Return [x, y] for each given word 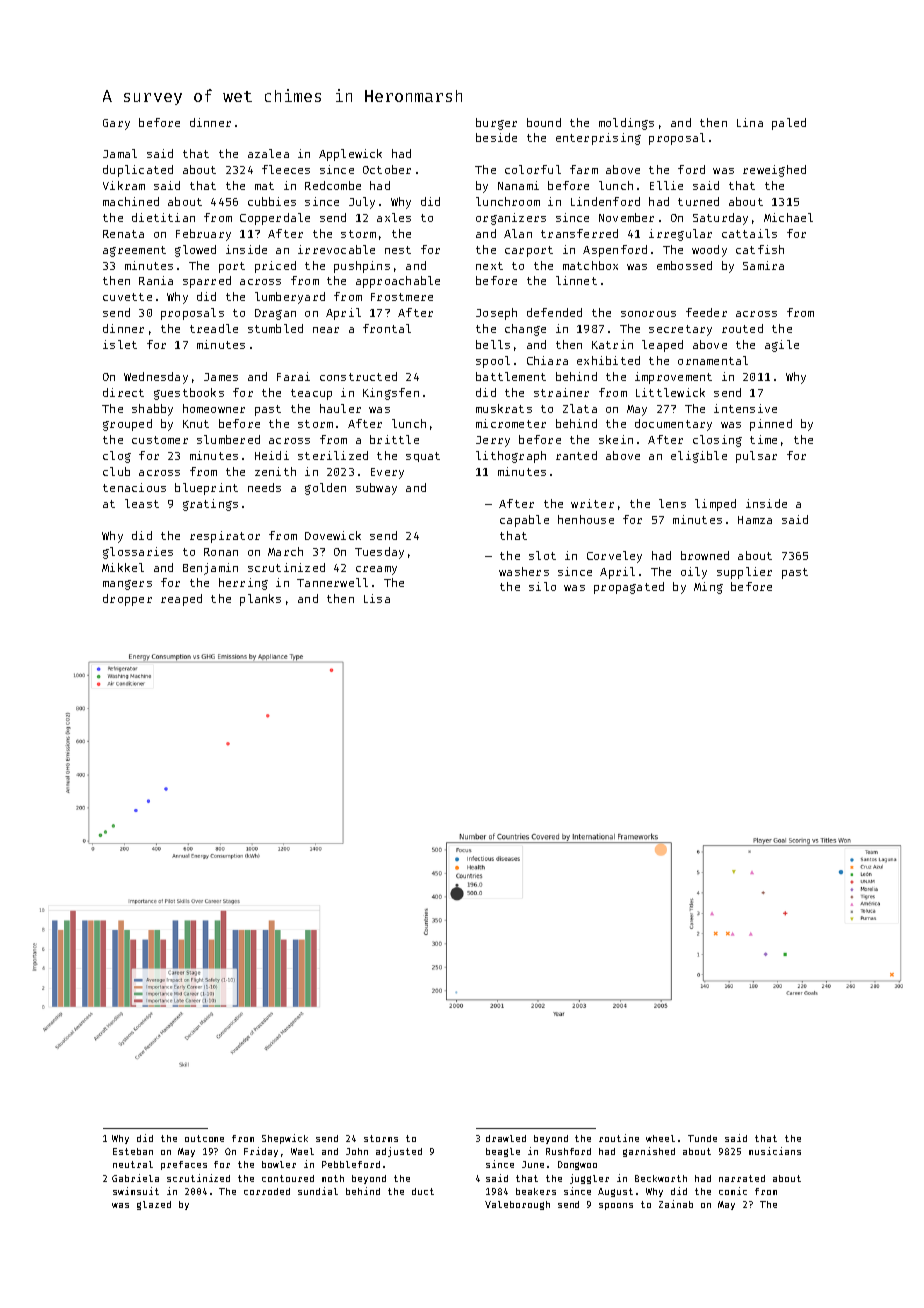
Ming [708, 588]
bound [544, 122]
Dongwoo [577, 1165]
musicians [775, 1151]
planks [260, 600]
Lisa [377, 598]
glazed [154, 1205]
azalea [268, 153]
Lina [750, 122]
